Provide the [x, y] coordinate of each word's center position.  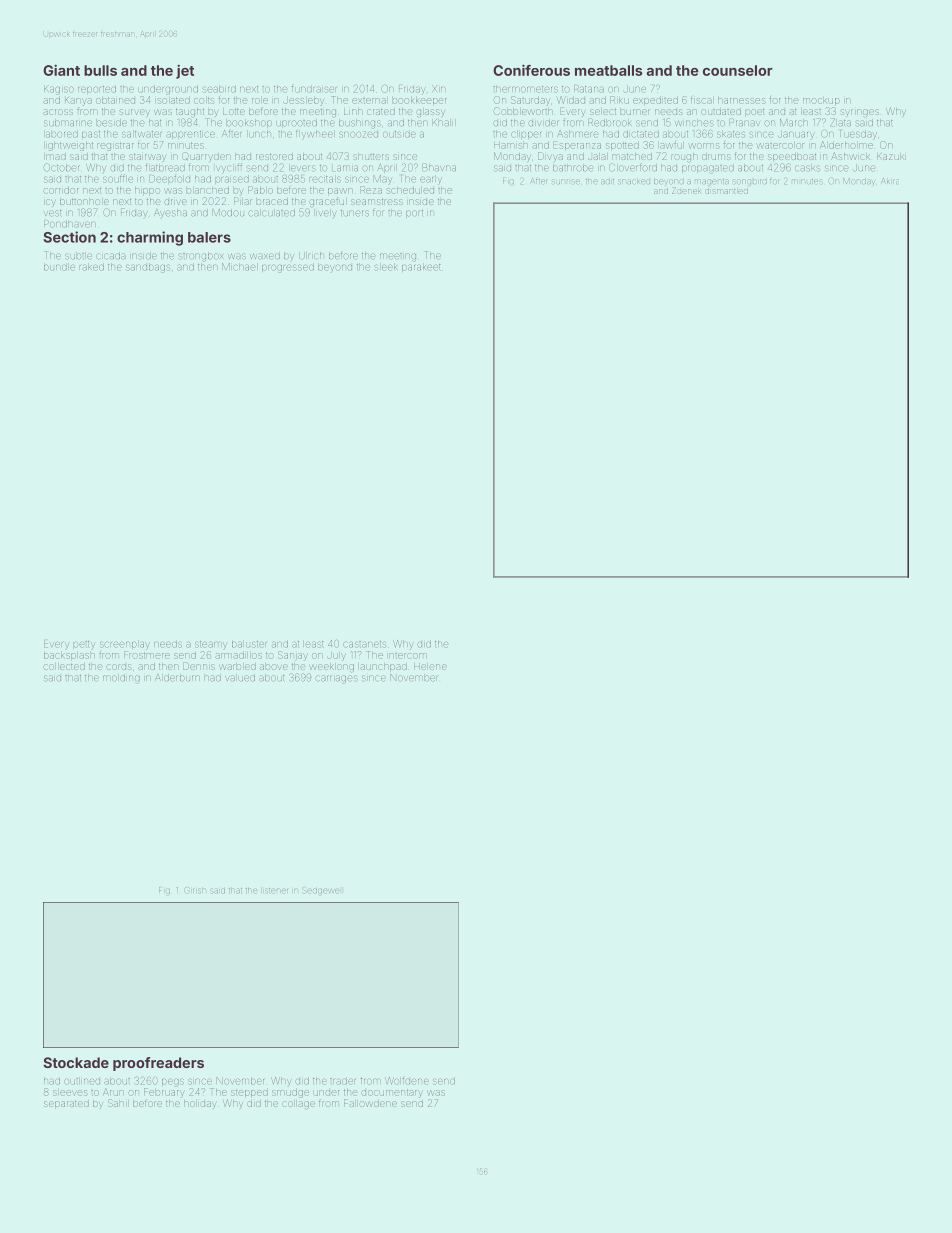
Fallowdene [370, 1103]
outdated [721, 112]
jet [185, 71]
